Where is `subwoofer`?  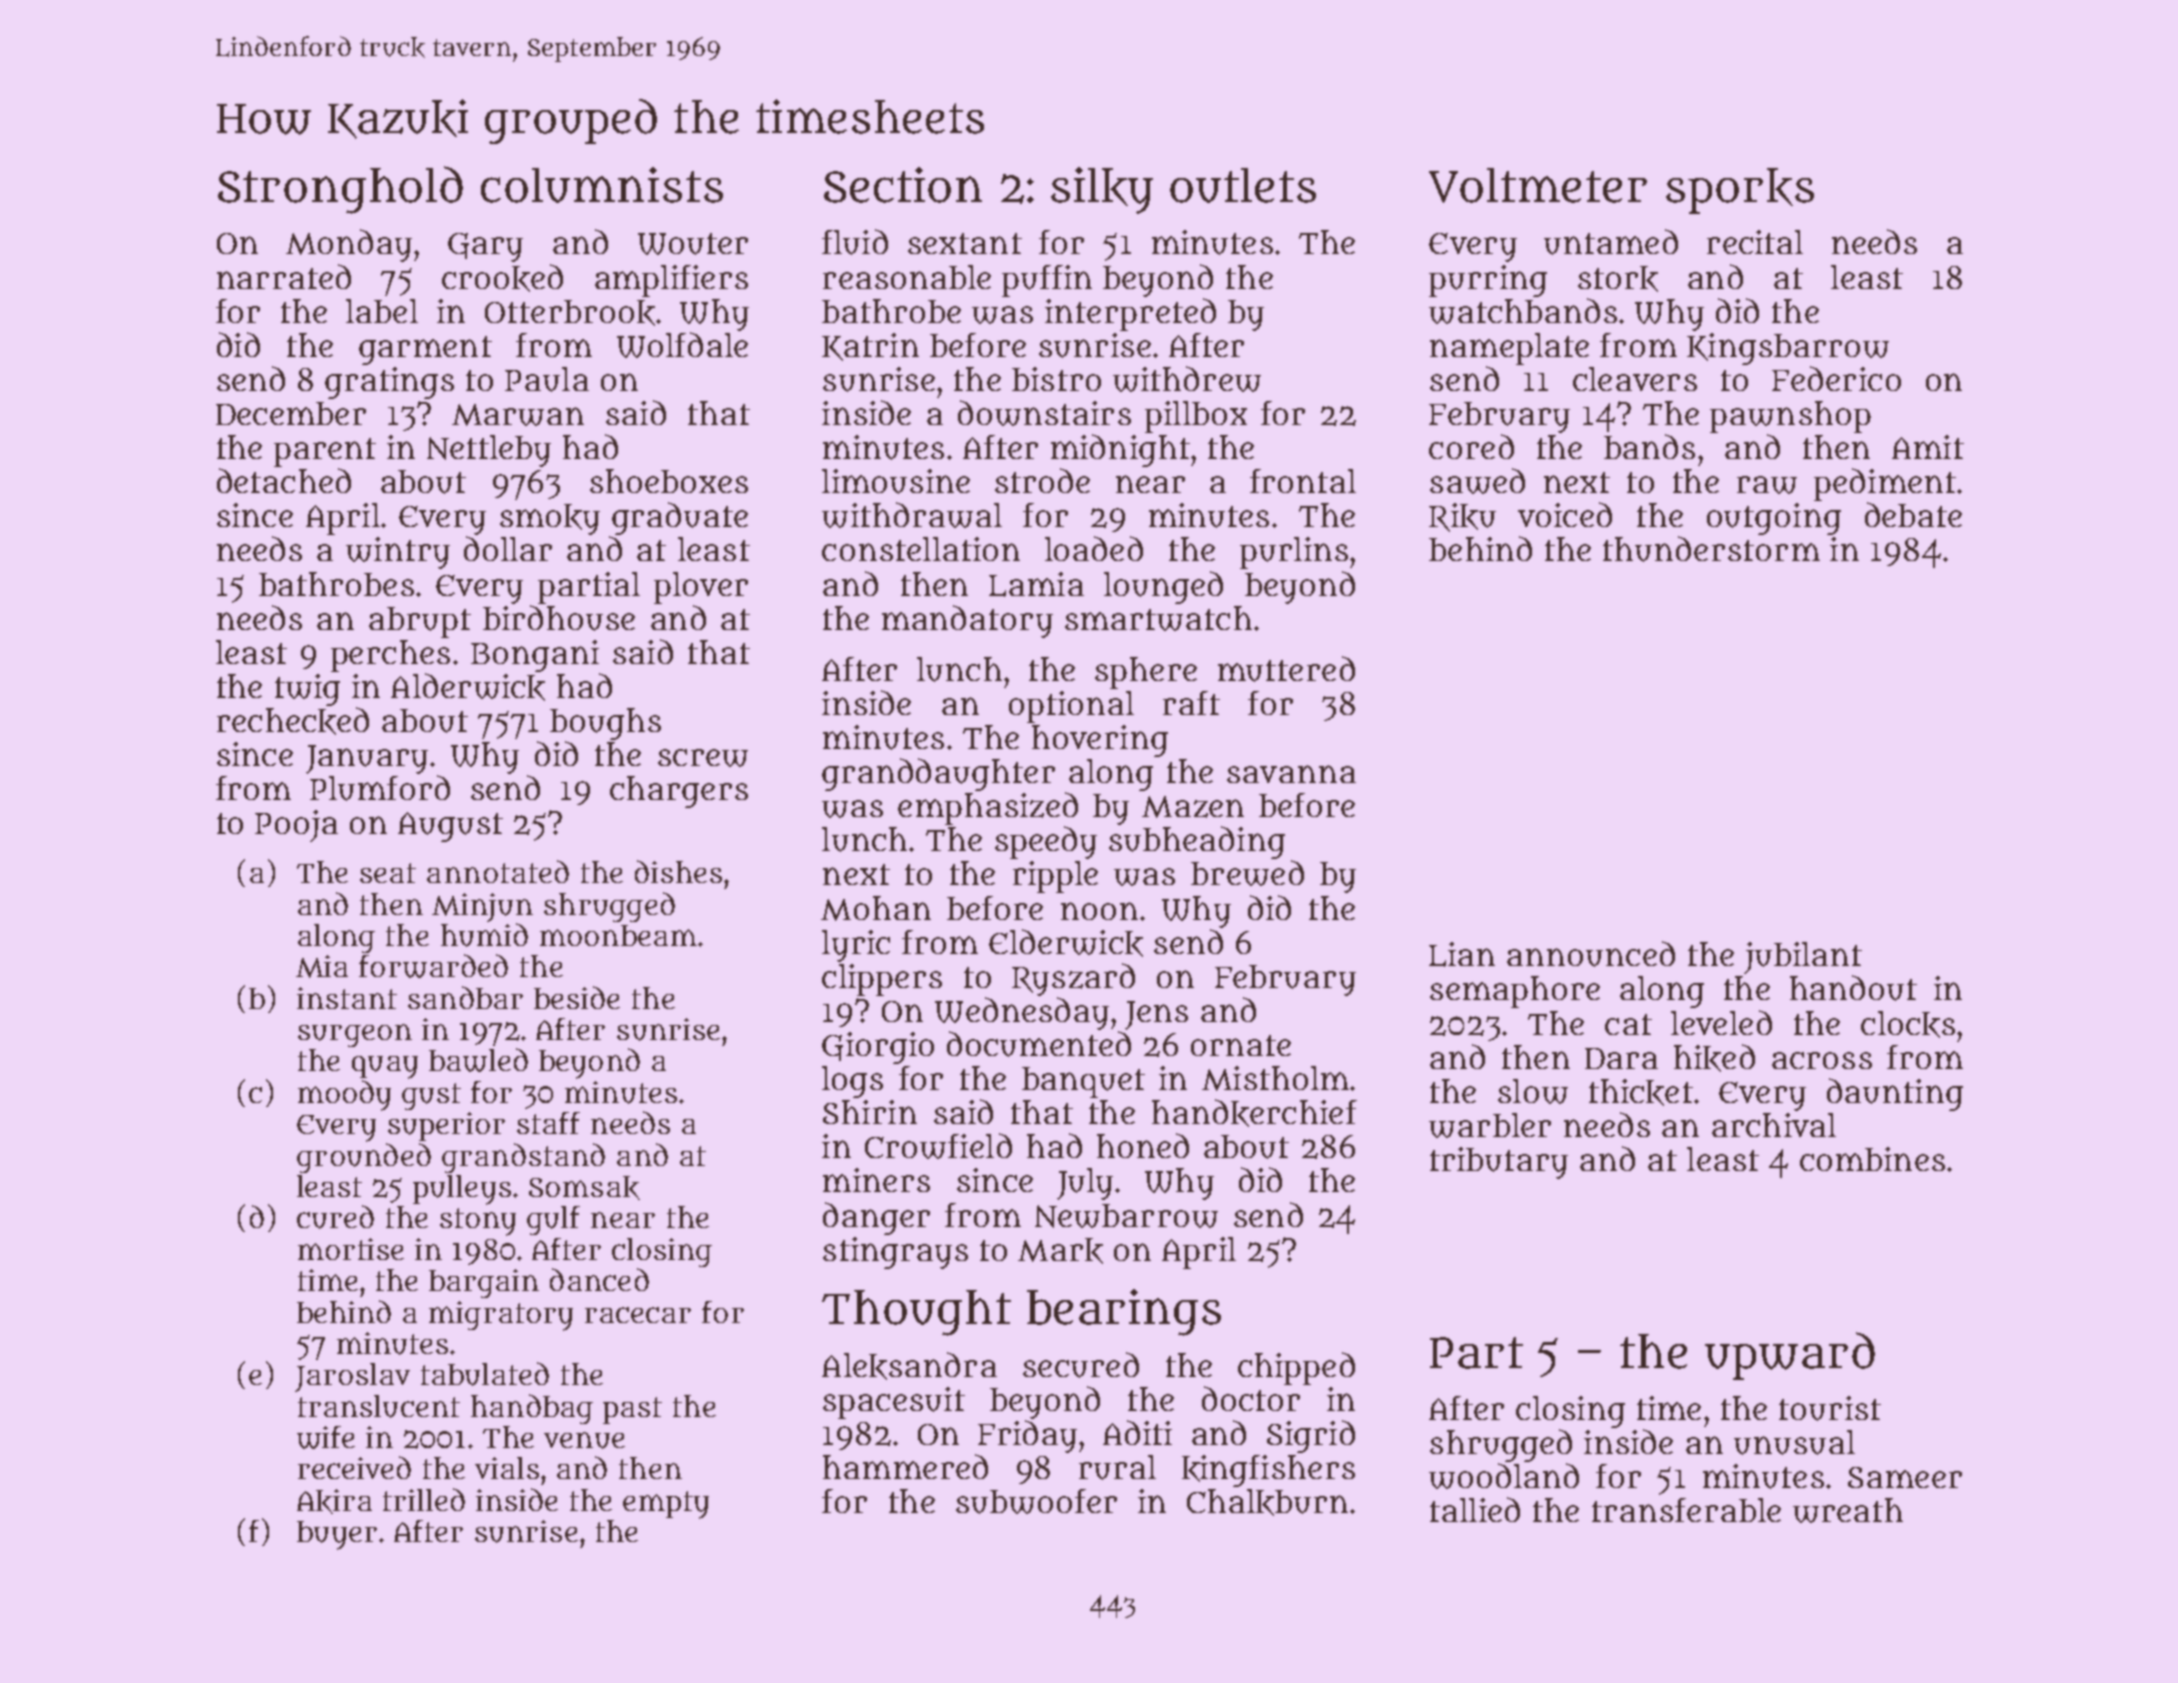
subwoofer is located at coordinates (1036, 1501).
